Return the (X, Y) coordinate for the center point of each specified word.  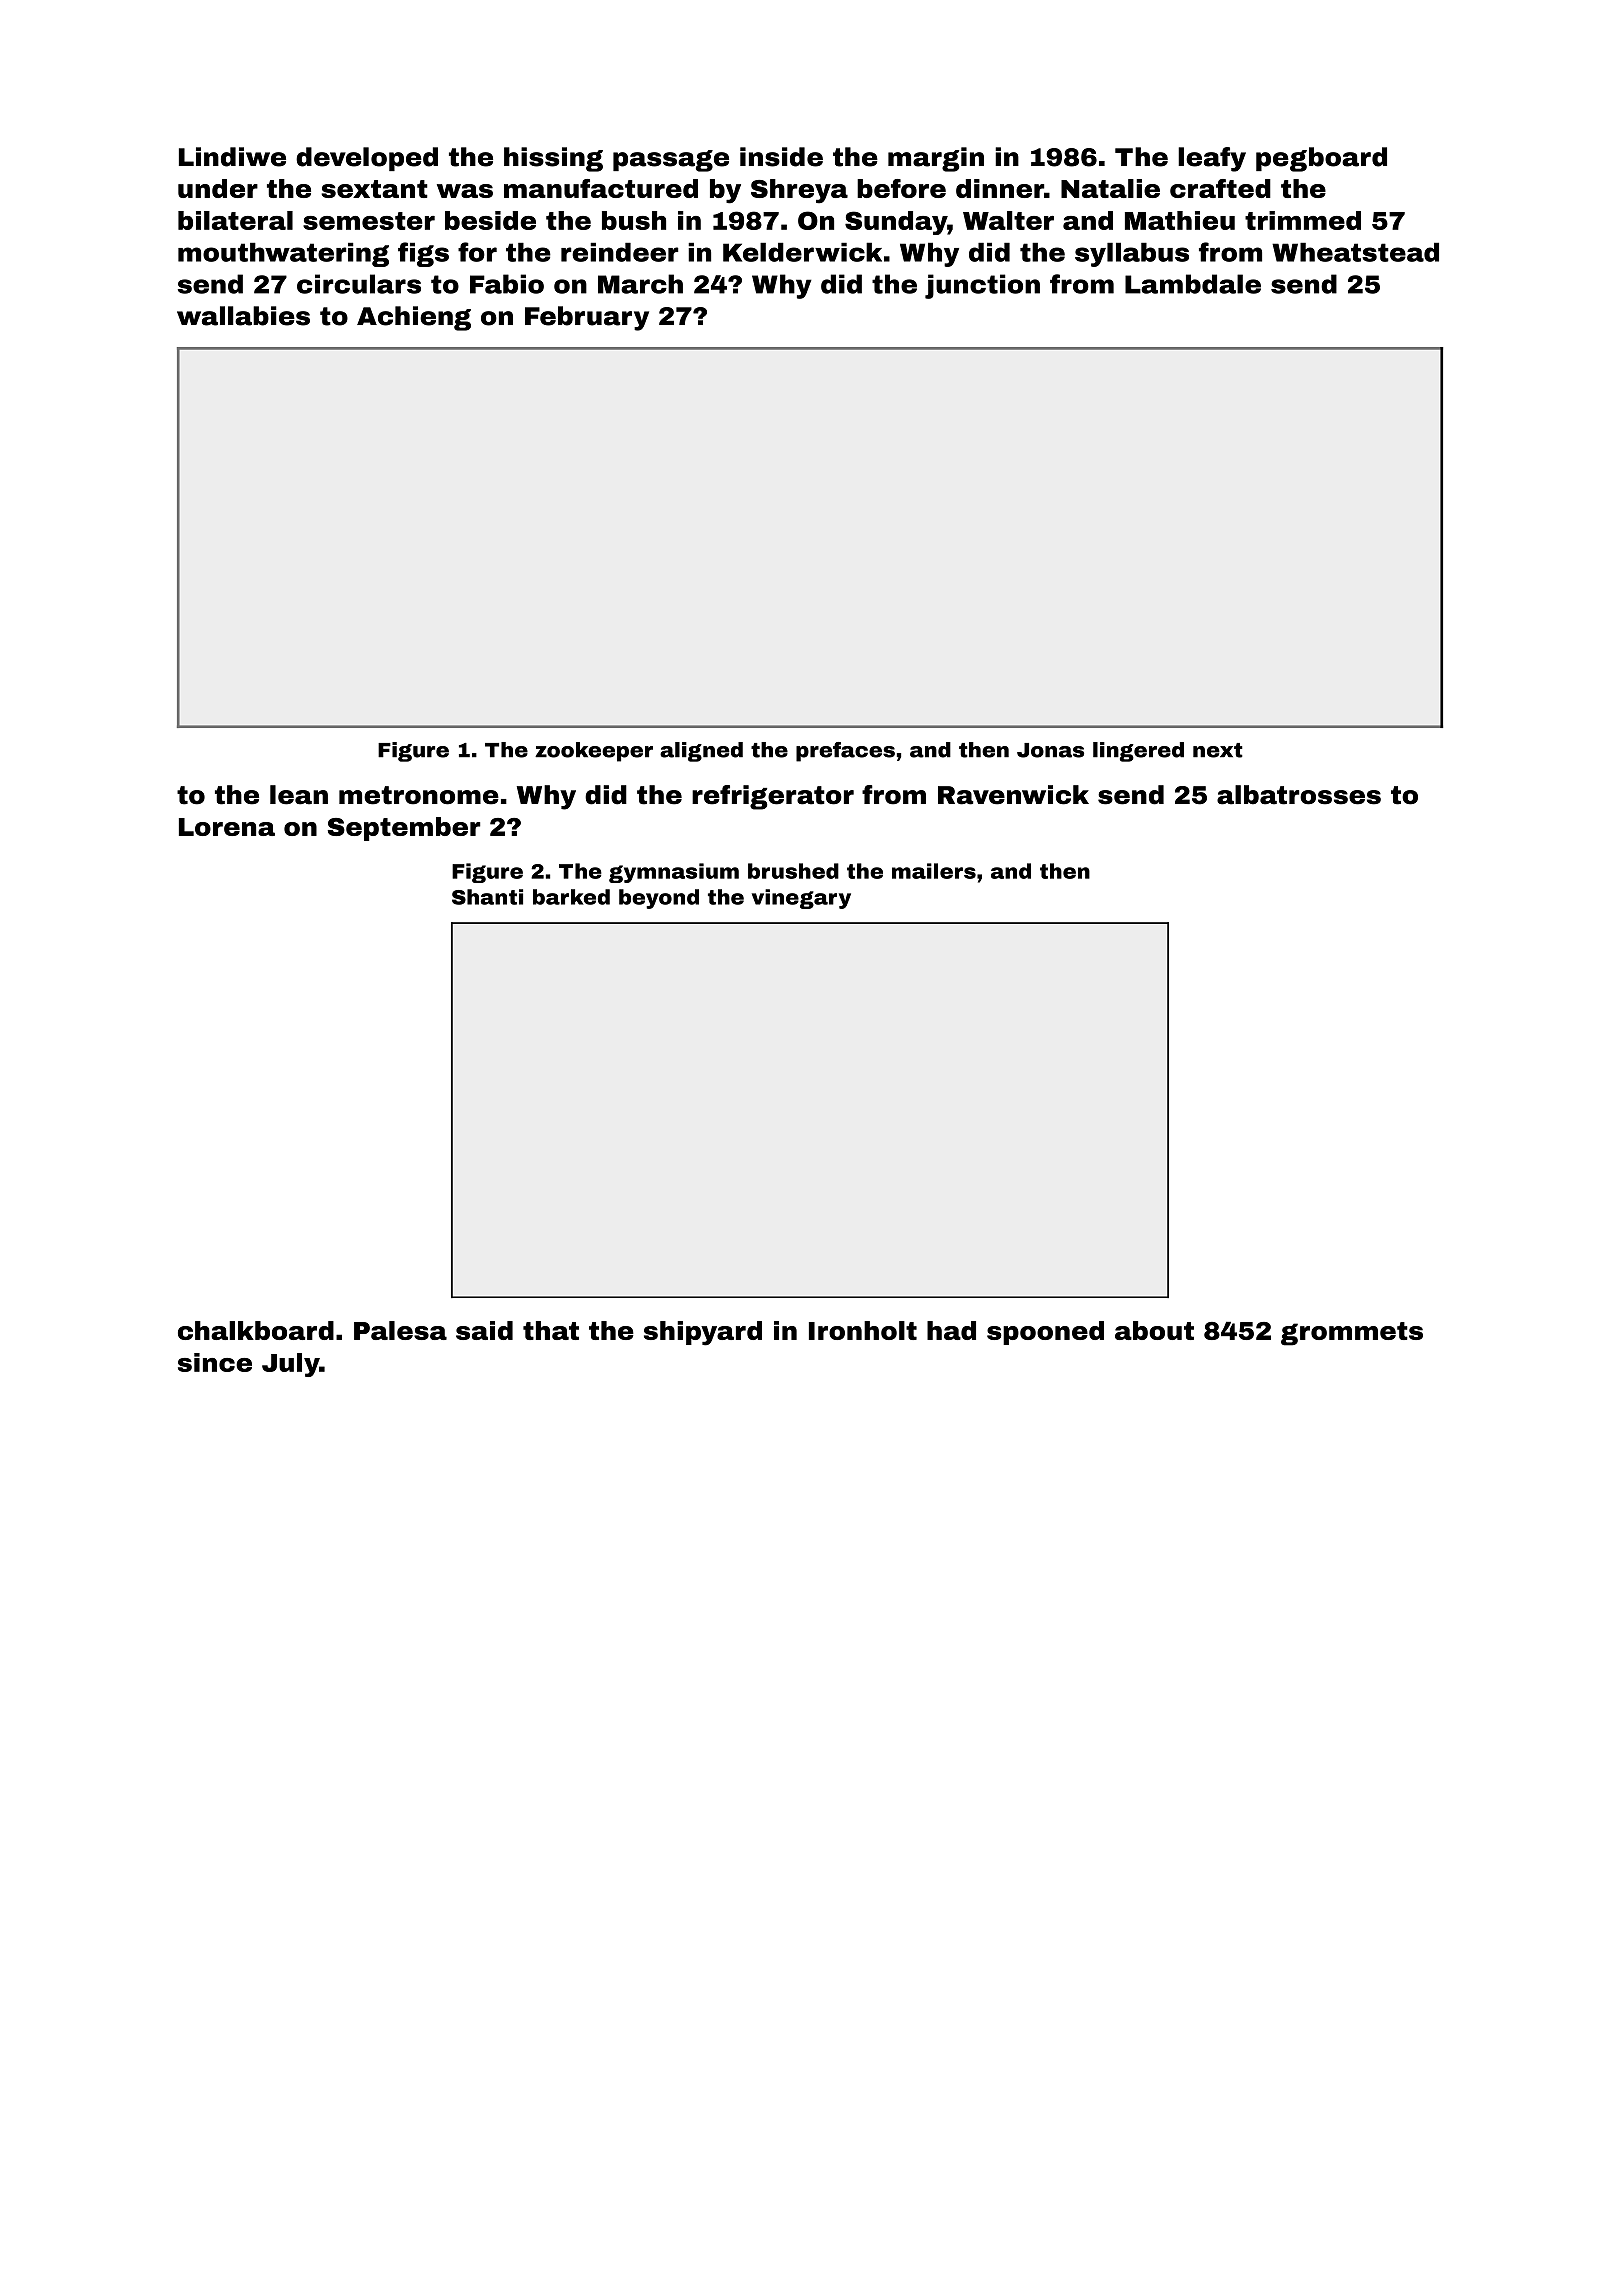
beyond (659, 899)
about (1154, 1330)
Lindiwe (232, 157)
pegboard (1321, 159)
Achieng (414, 318)
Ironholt (863, 1330)
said (484, 1330)
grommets (1352, 1334)
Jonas (1050, 750)
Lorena (227, 827)
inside (781, 157)
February (587, 318)
